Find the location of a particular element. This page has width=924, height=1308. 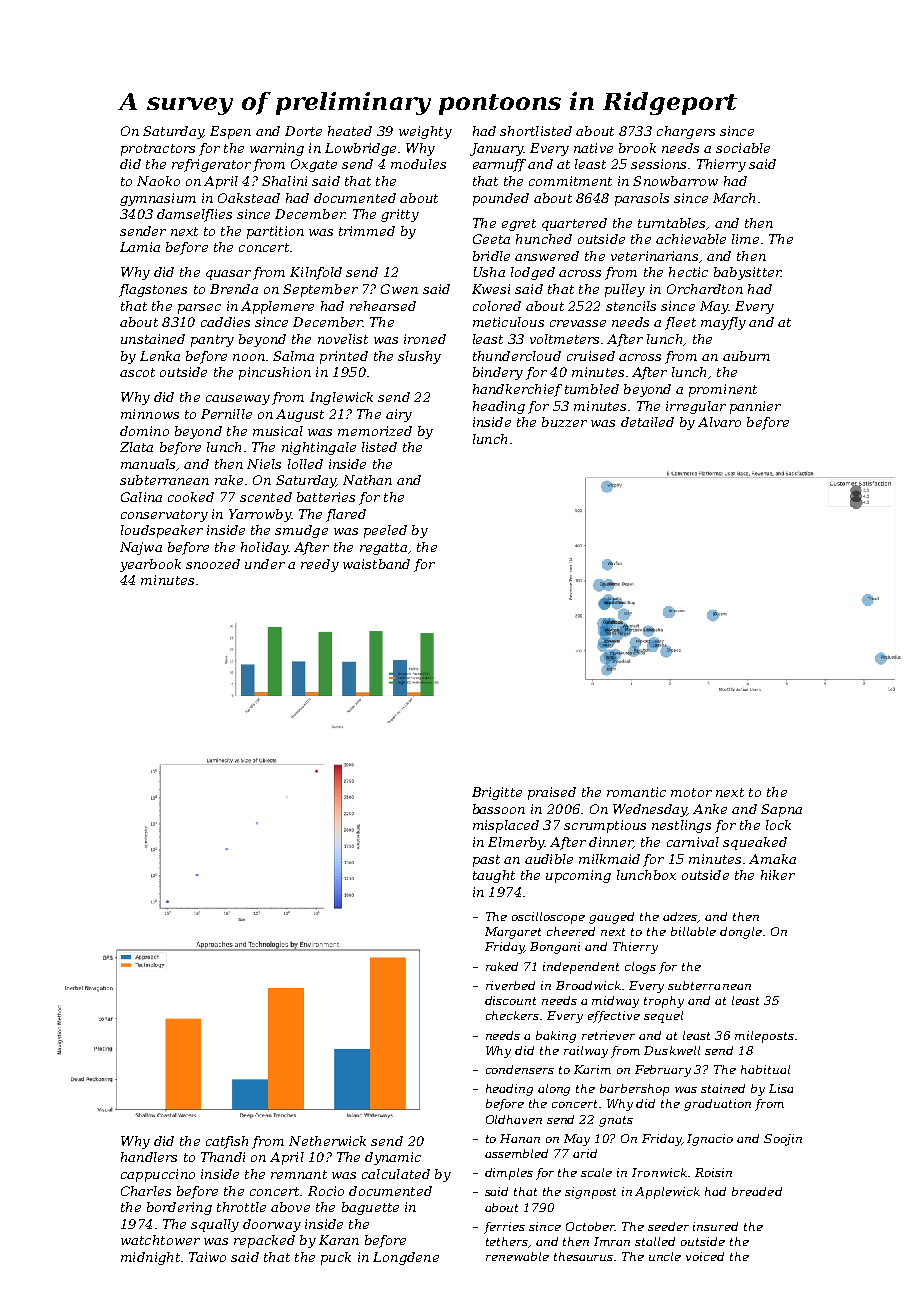

lime is located at coordinates (745, 239).
